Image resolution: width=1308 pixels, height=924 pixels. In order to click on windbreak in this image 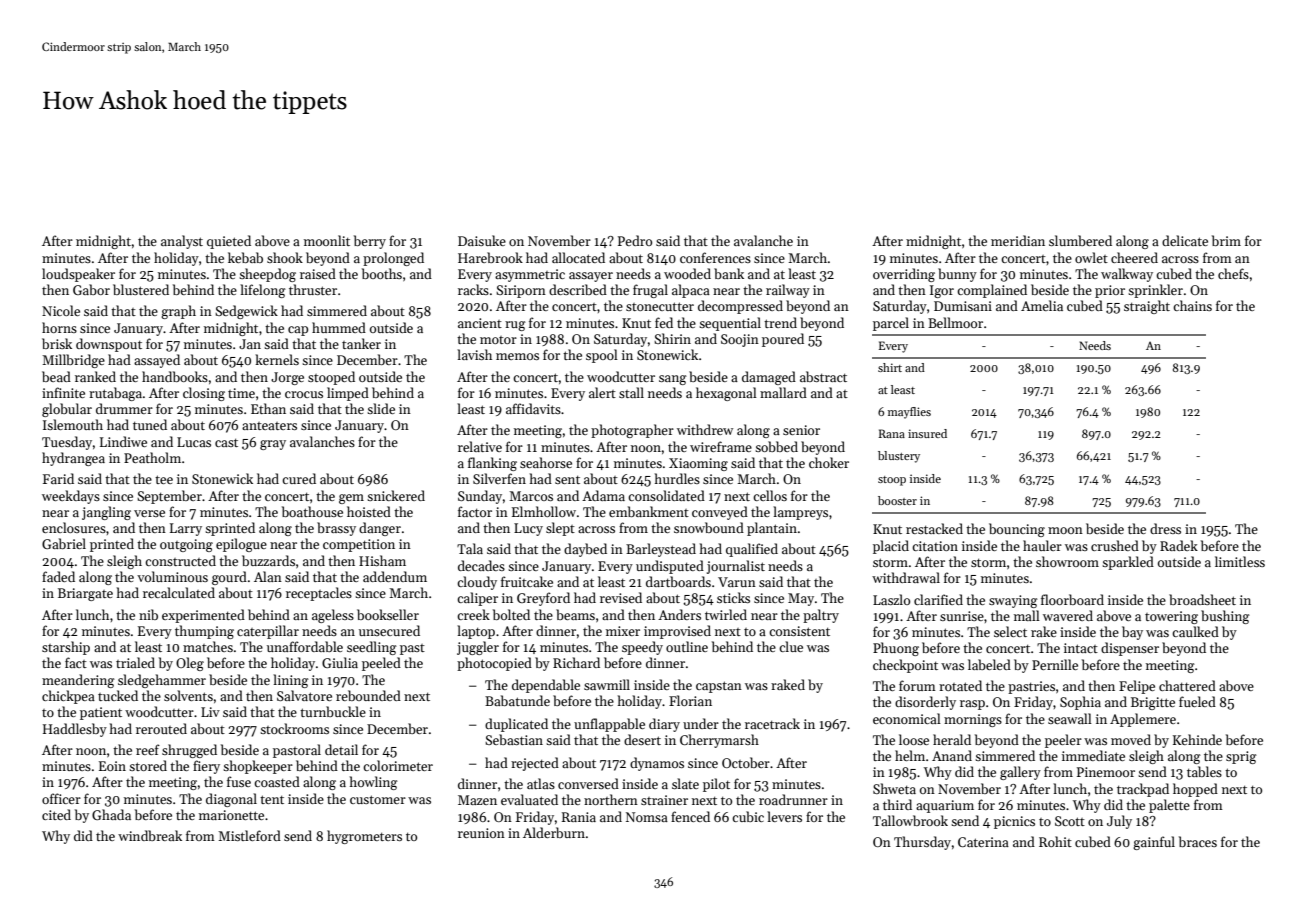, I will do `click(150, 835)`.
